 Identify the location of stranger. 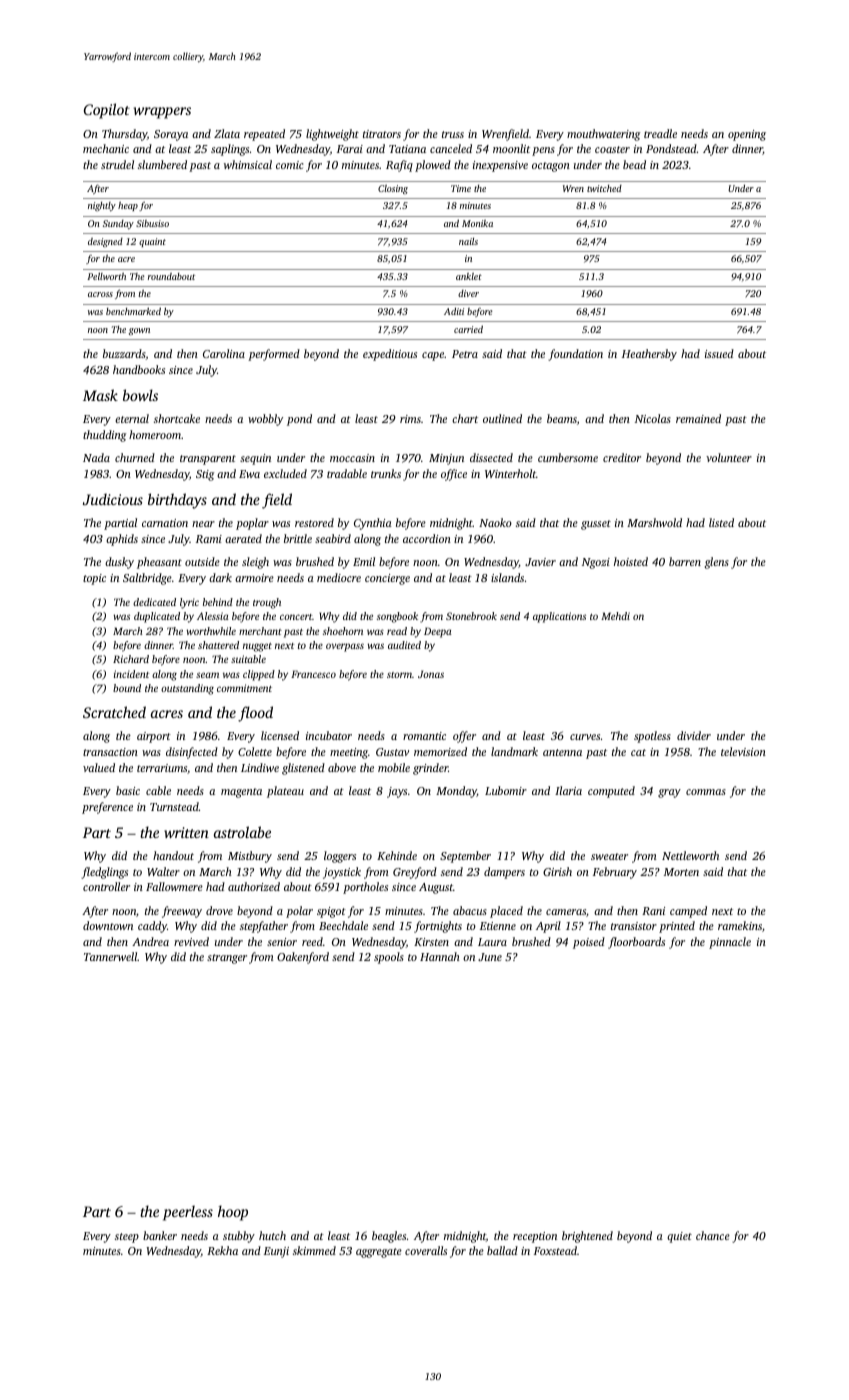
(227, 959).
